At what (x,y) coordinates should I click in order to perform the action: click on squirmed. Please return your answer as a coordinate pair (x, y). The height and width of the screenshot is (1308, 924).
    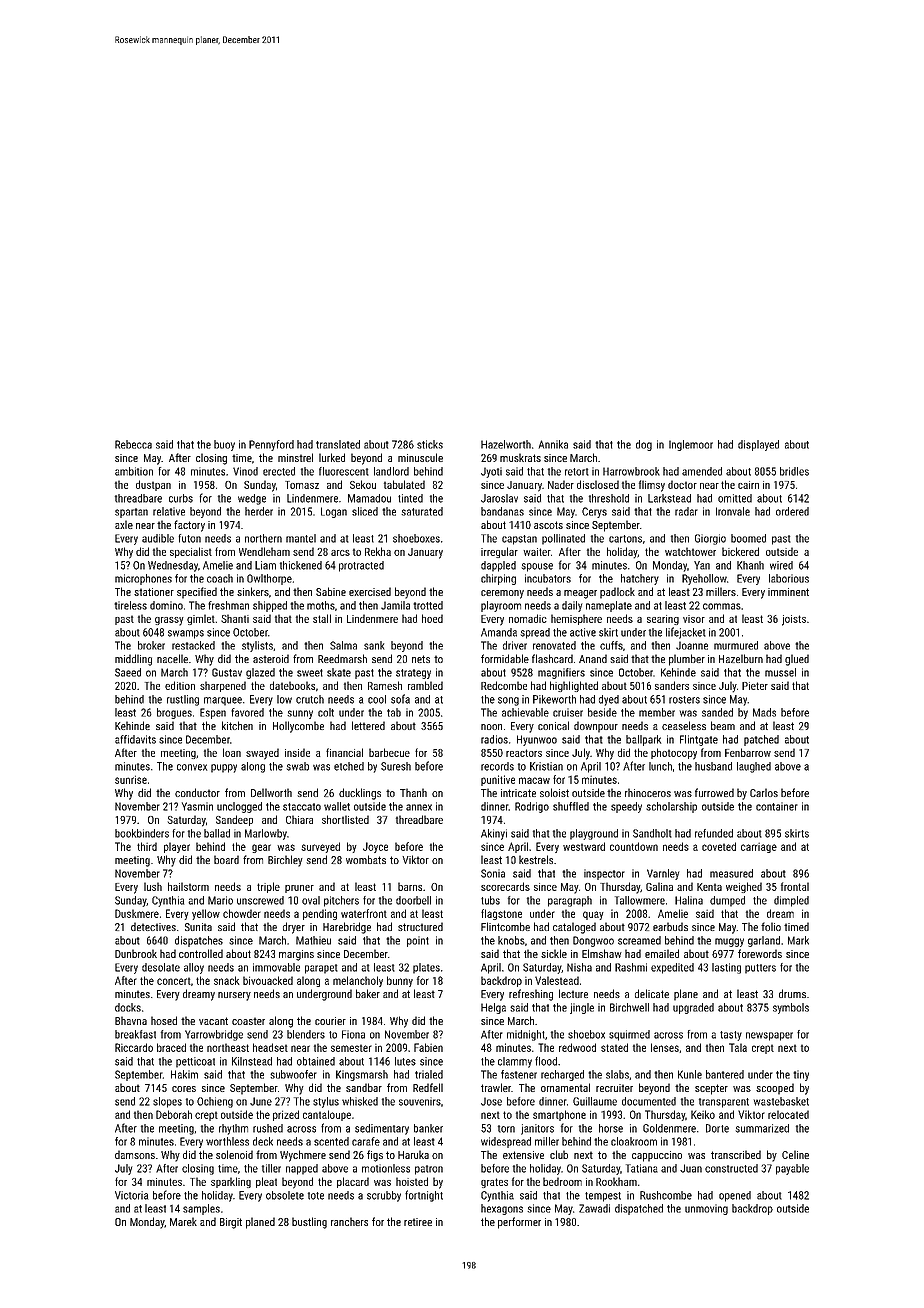
    Looking at the image, I should click on (629, 1035).
